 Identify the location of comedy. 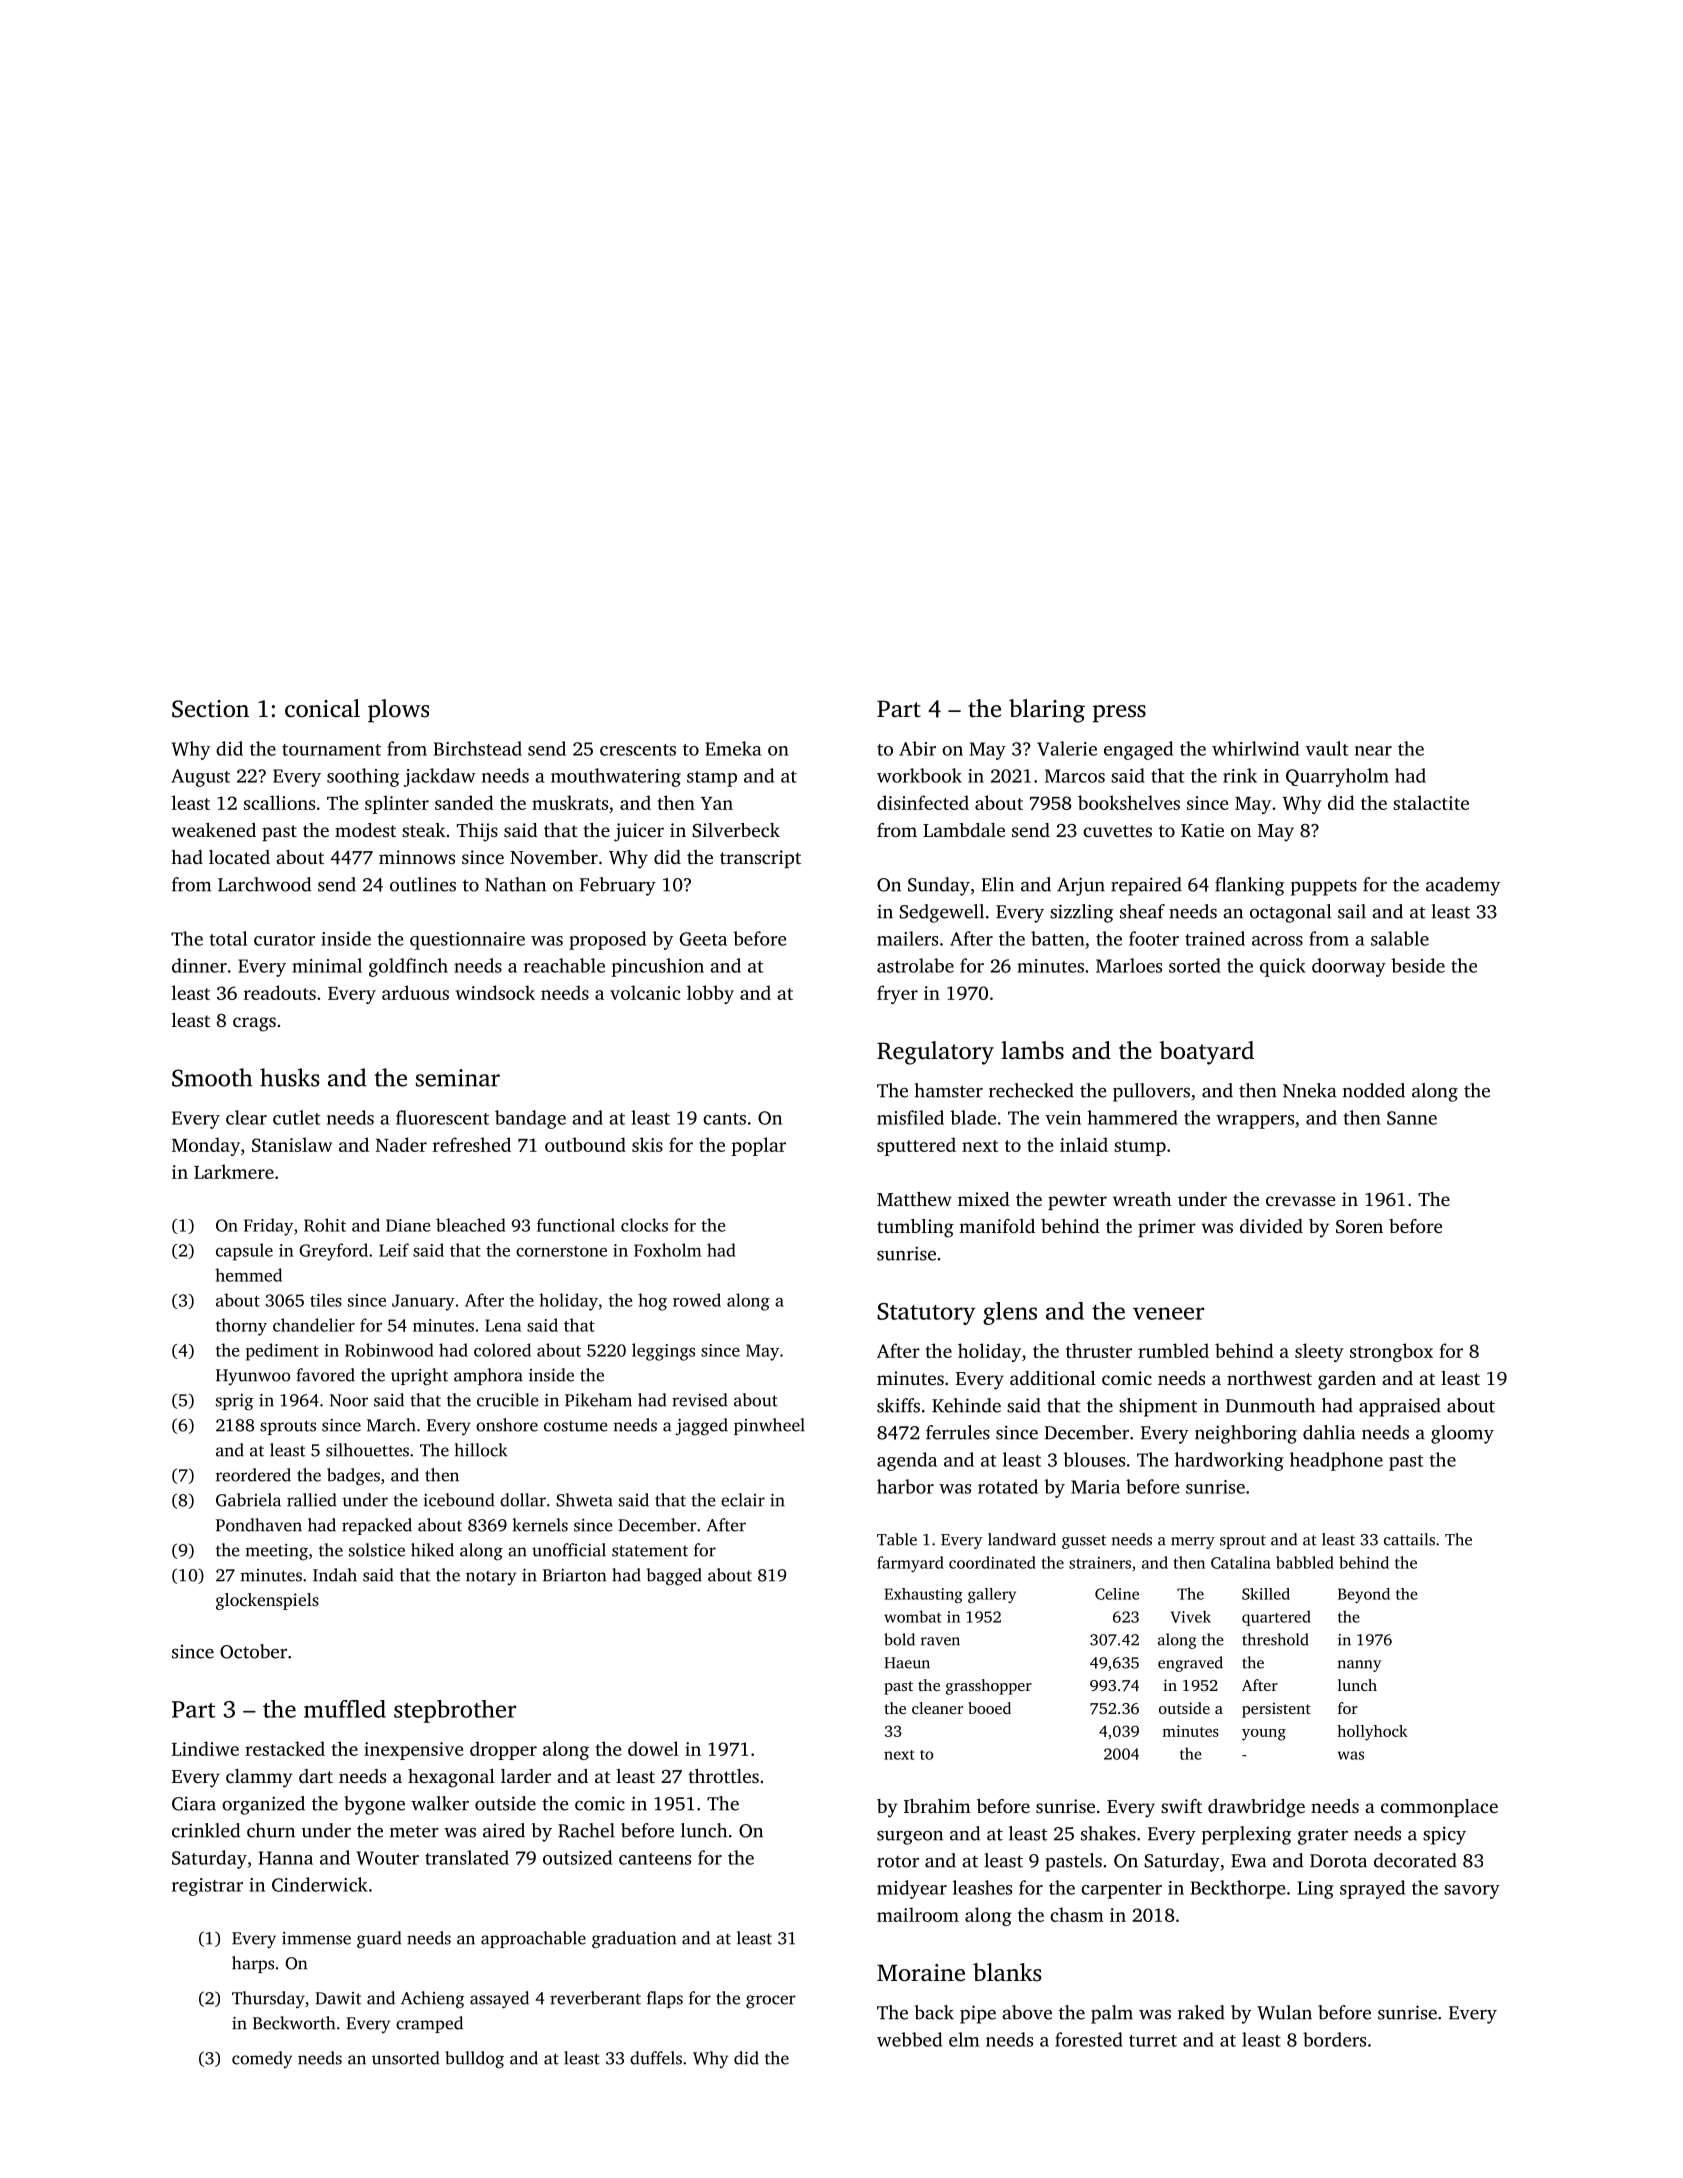
(262, 2059).
